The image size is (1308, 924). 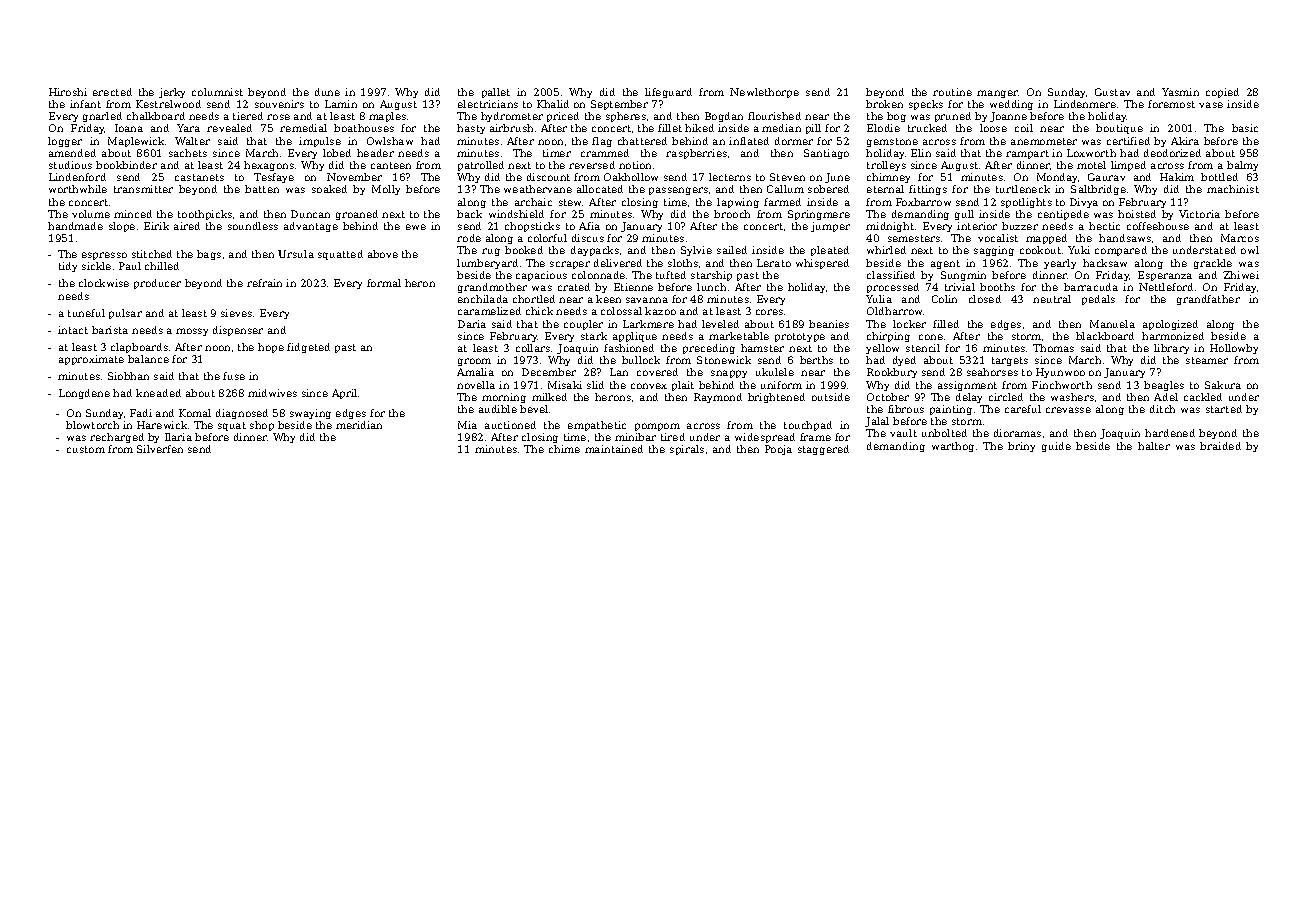 I want to click on harmonized, so click(x=1173, y=336).
